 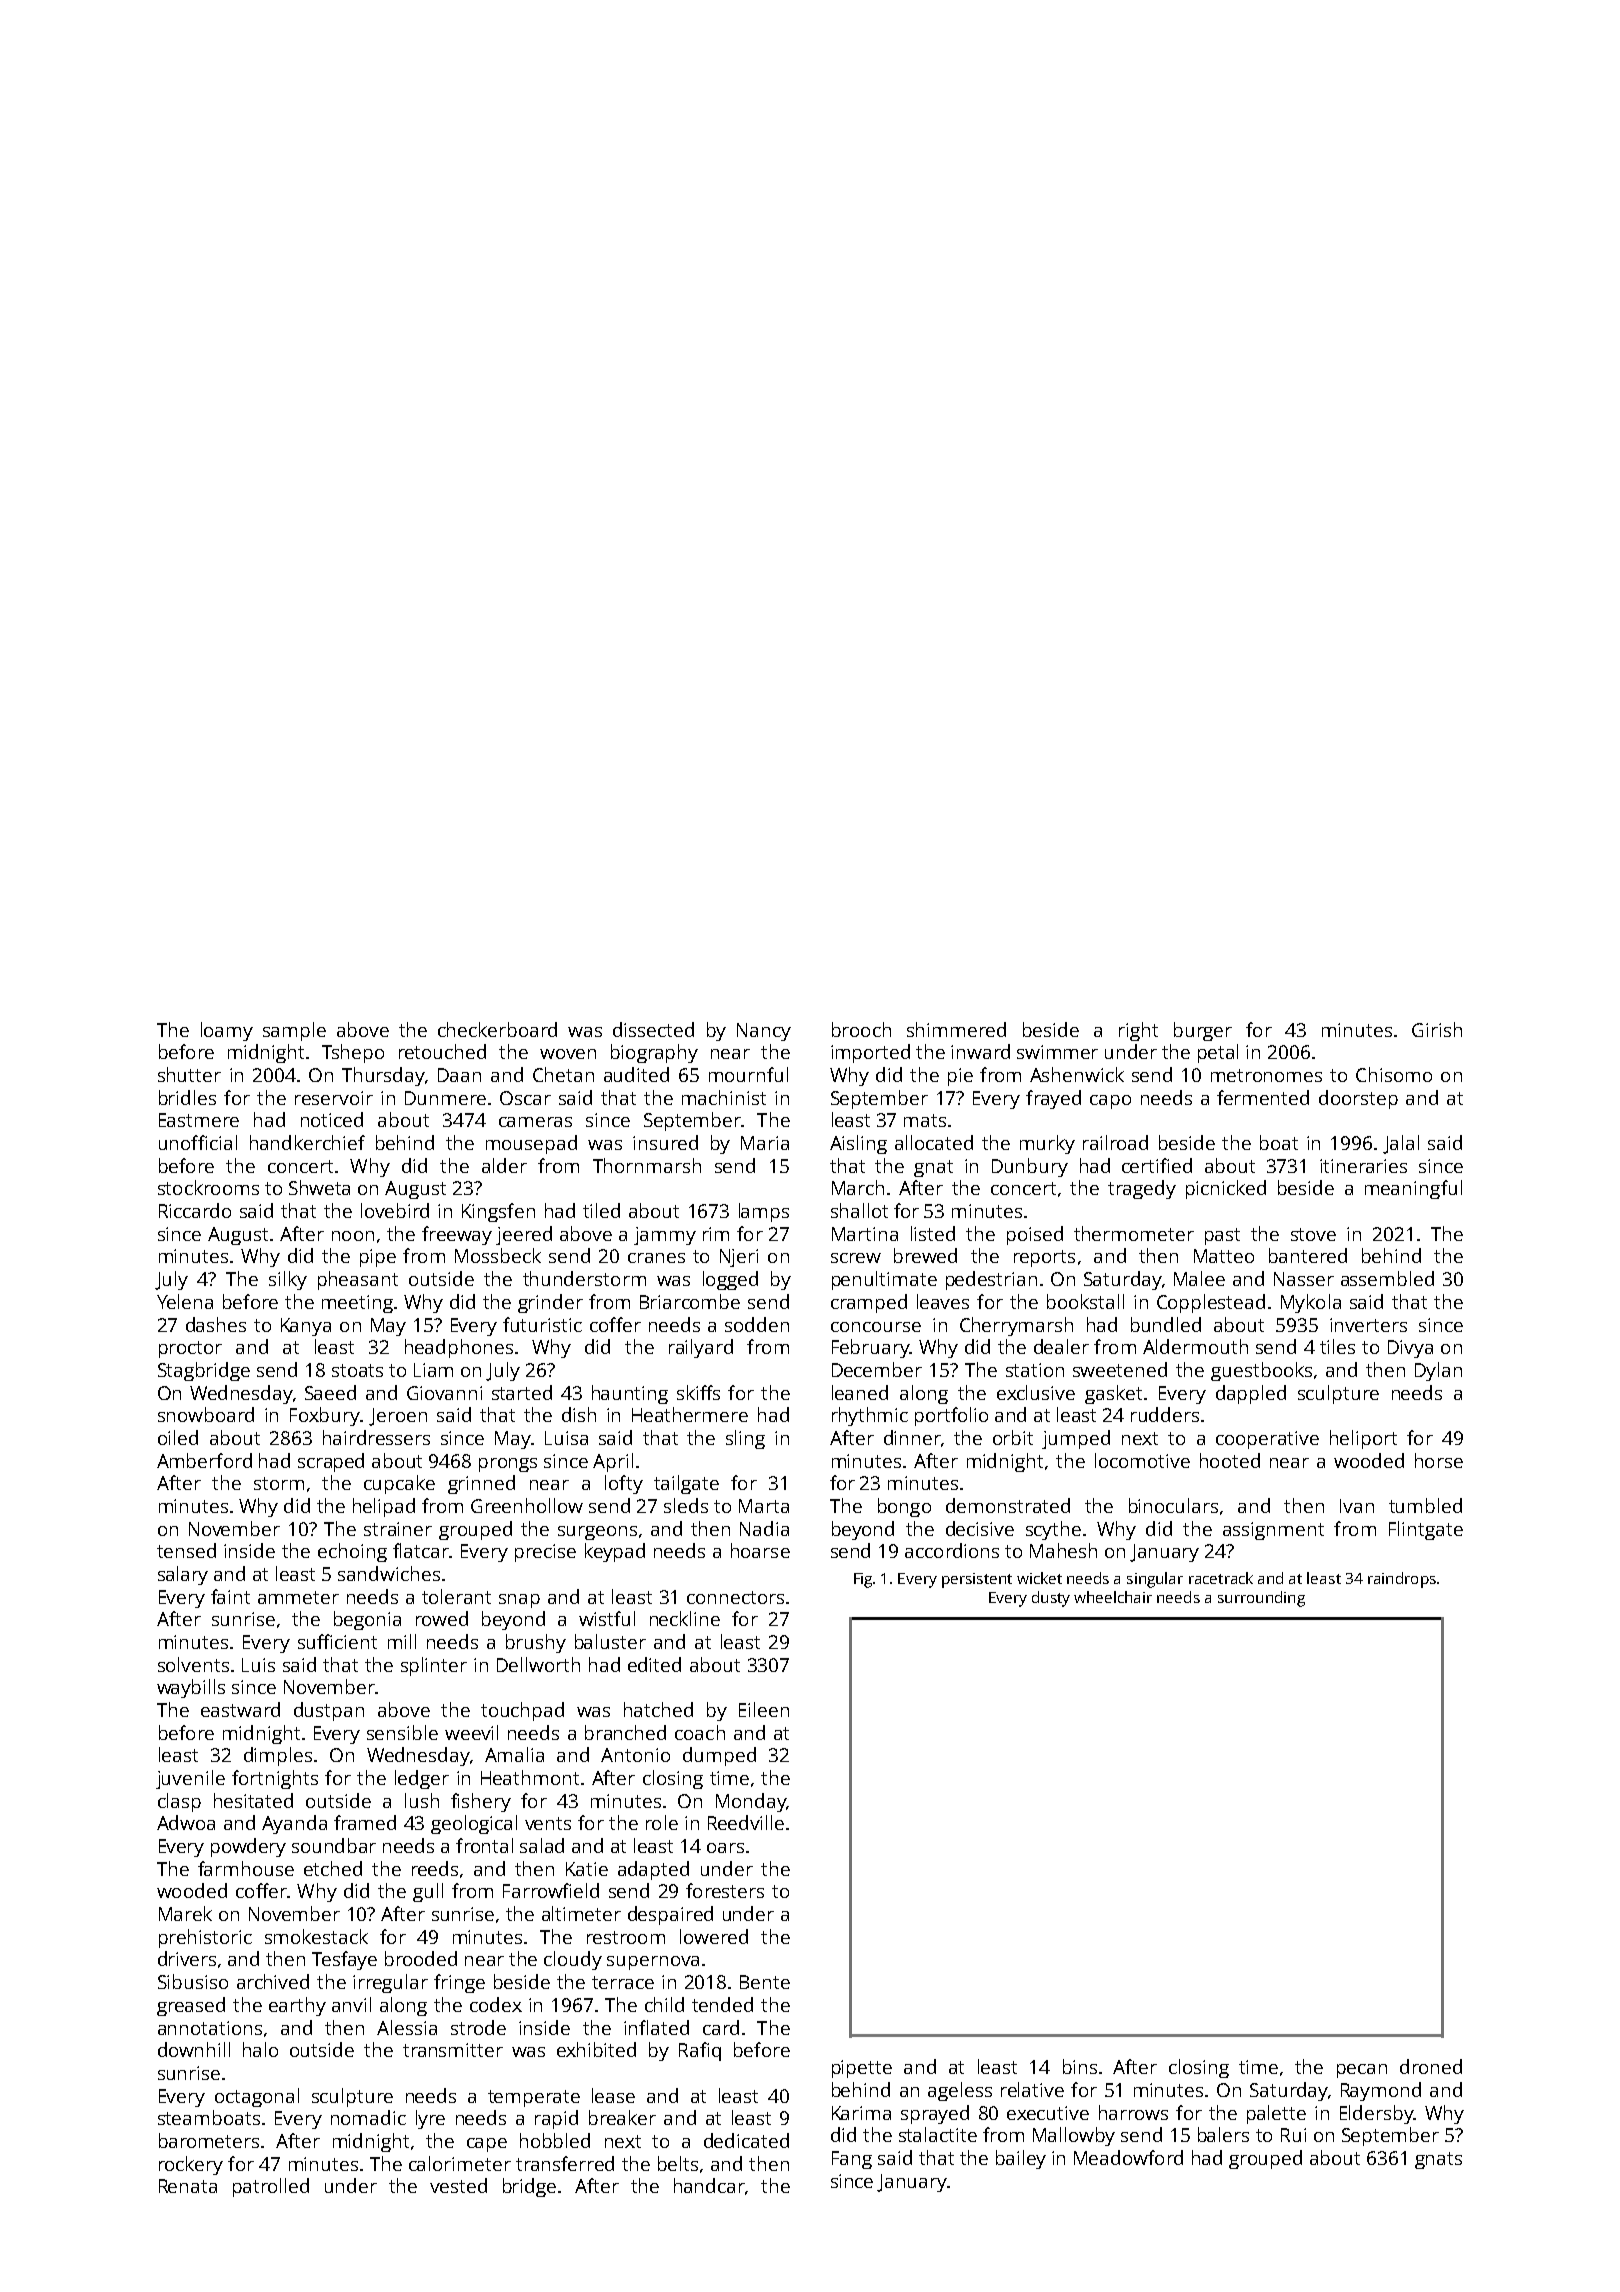 What do you see at coordinates (1173, 1505) in the image?
I see `binoculars` at bounding box center [1173, 1505].
